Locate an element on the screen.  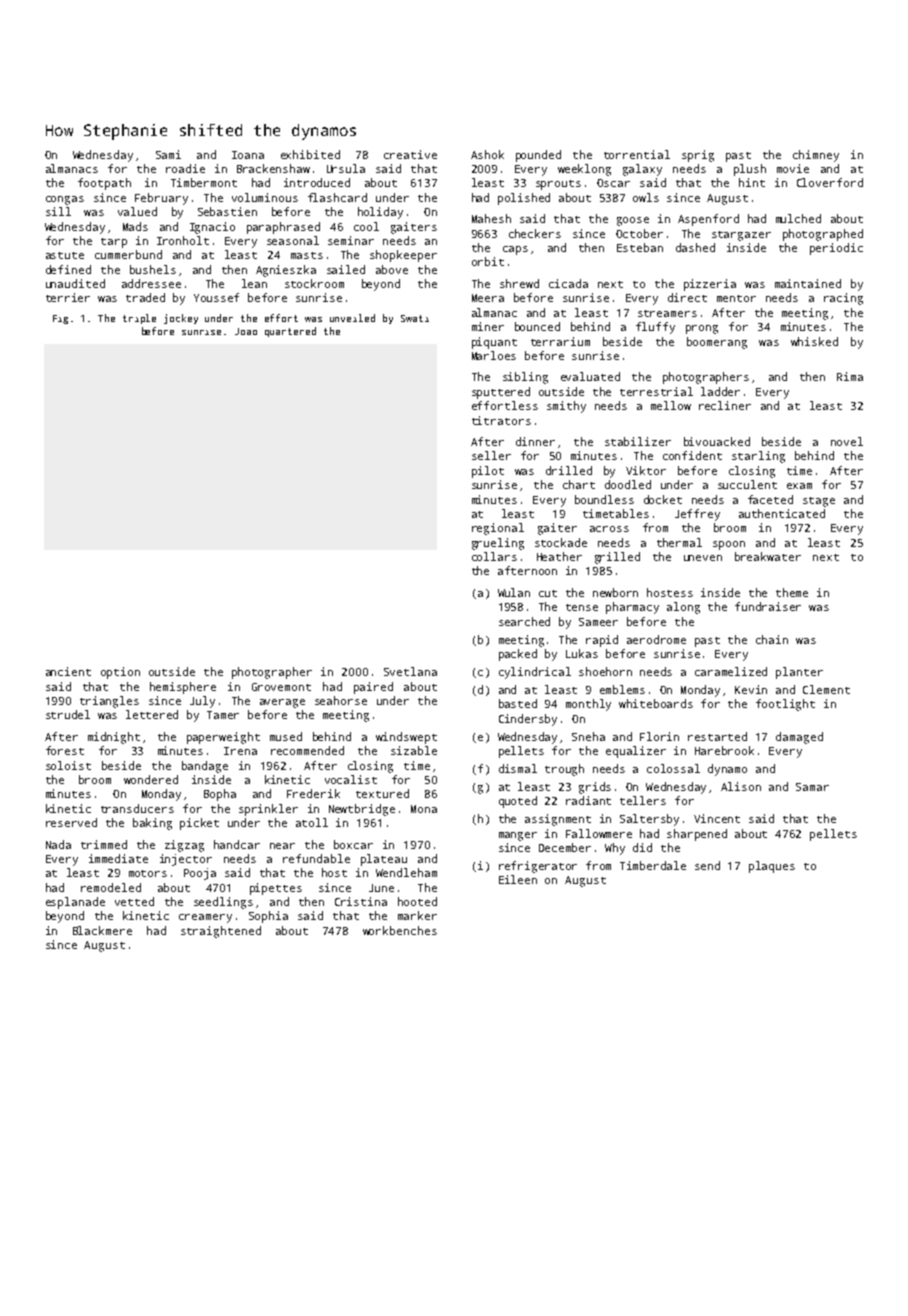
emblems is located at coordinates (622, 689).
